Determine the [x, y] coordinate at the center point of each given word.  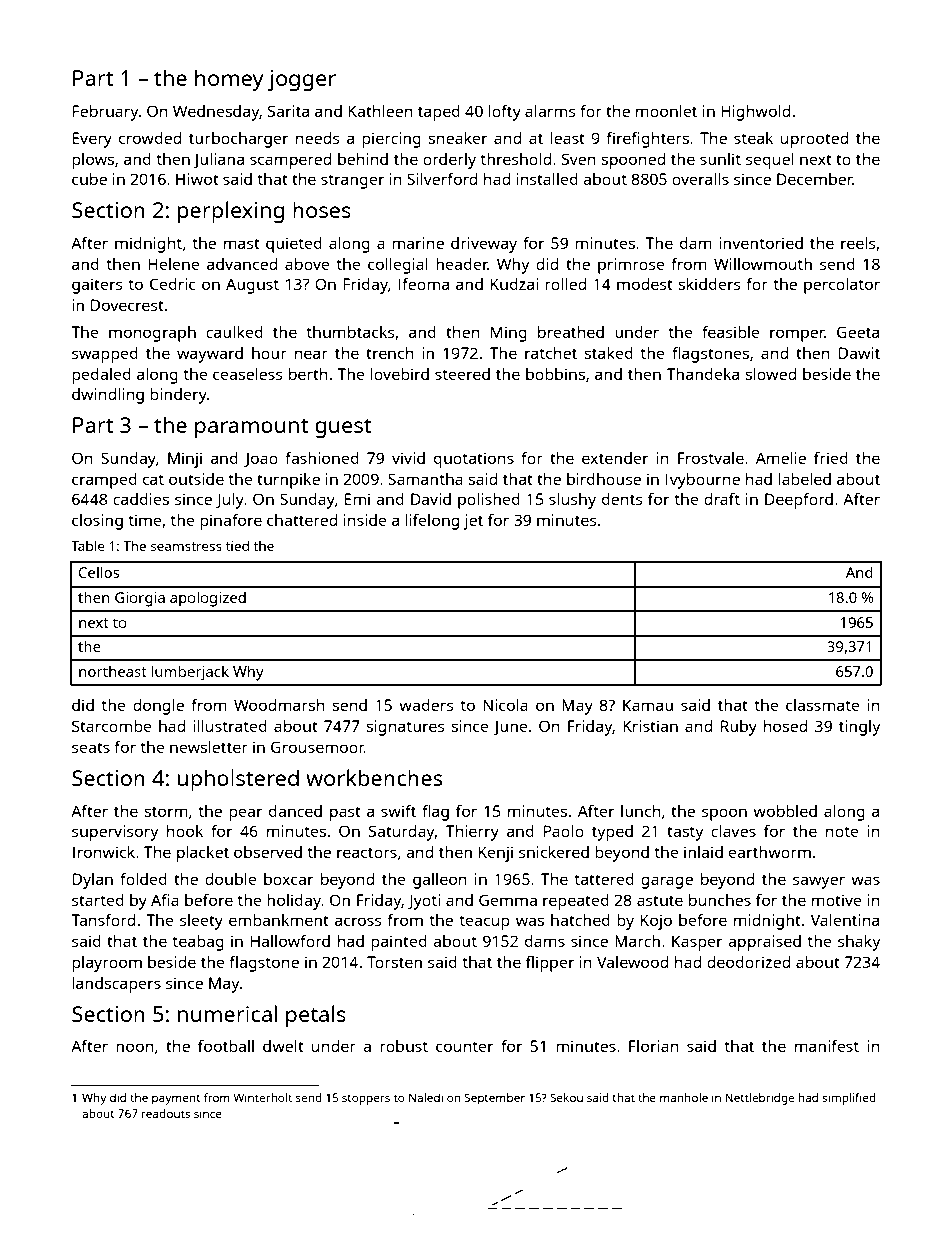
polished [489, 501]
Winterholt [262, 1097]
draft [722, 499]
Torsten [394, 962]
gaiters [97, 286]
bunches [720, 900]
